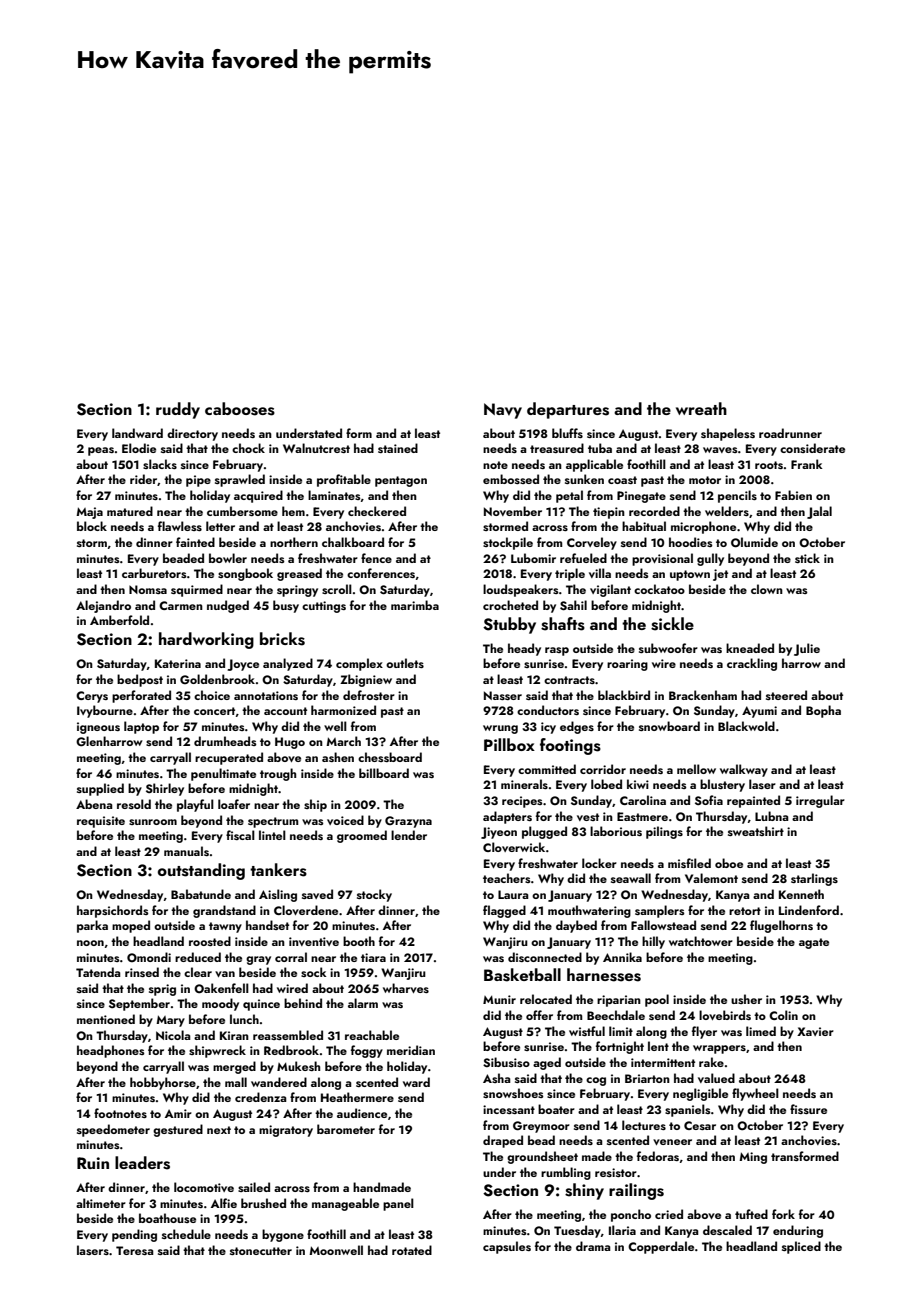 The width and height of the page is (924, 1308). I want to click on wharves, so click(406, 988).
